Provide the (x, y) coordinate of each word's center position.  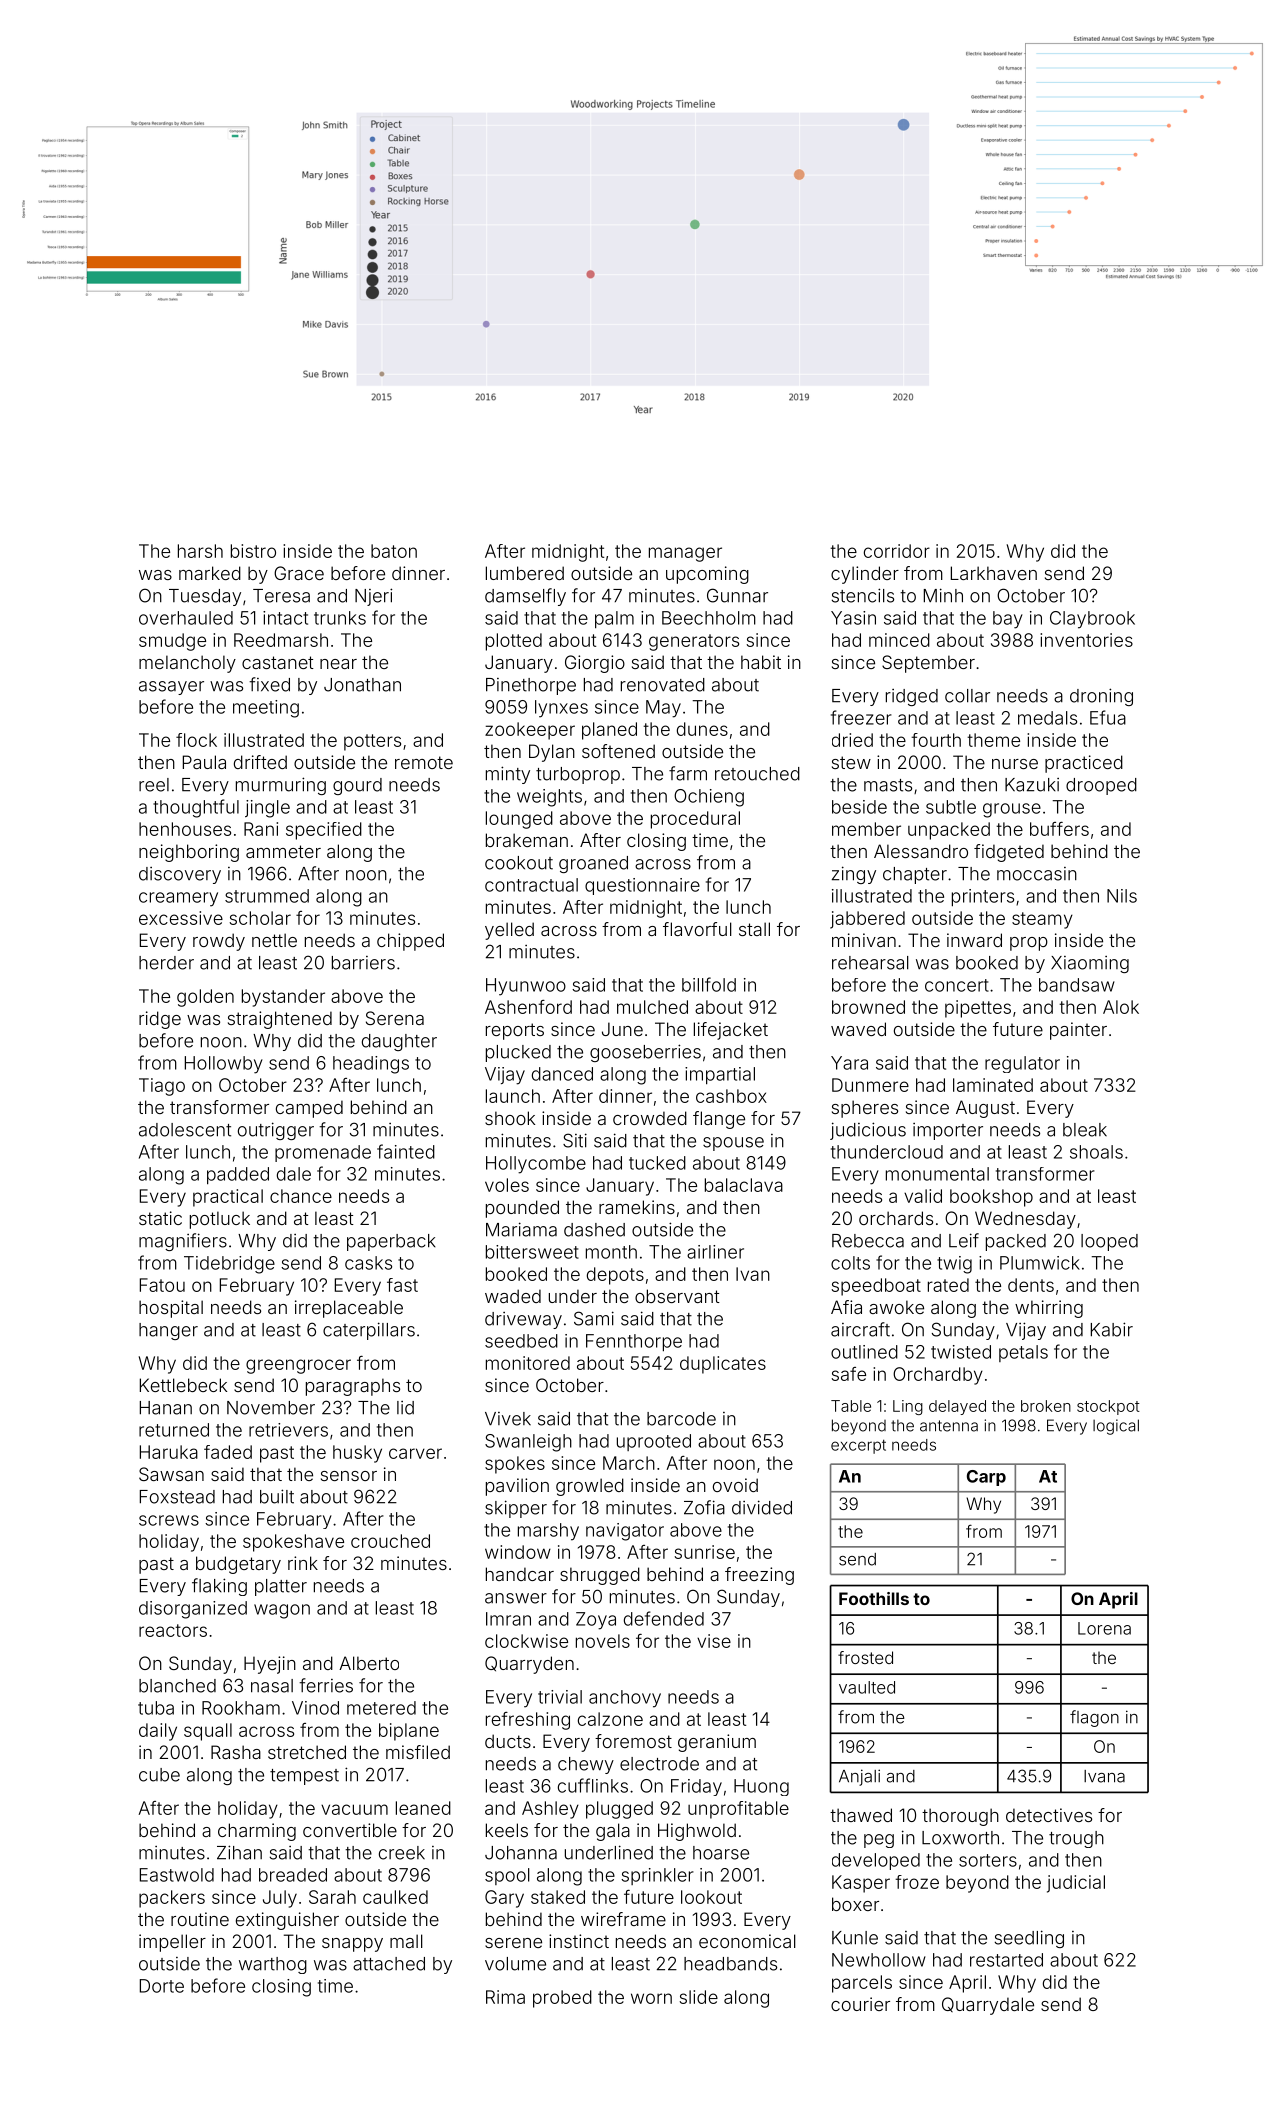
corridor (897, 551)
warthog (273, 1965)
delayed (957, 1407)
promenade (323, 1153)
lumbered (525, 573)
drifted (260, 762)
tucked (657, 1163)
